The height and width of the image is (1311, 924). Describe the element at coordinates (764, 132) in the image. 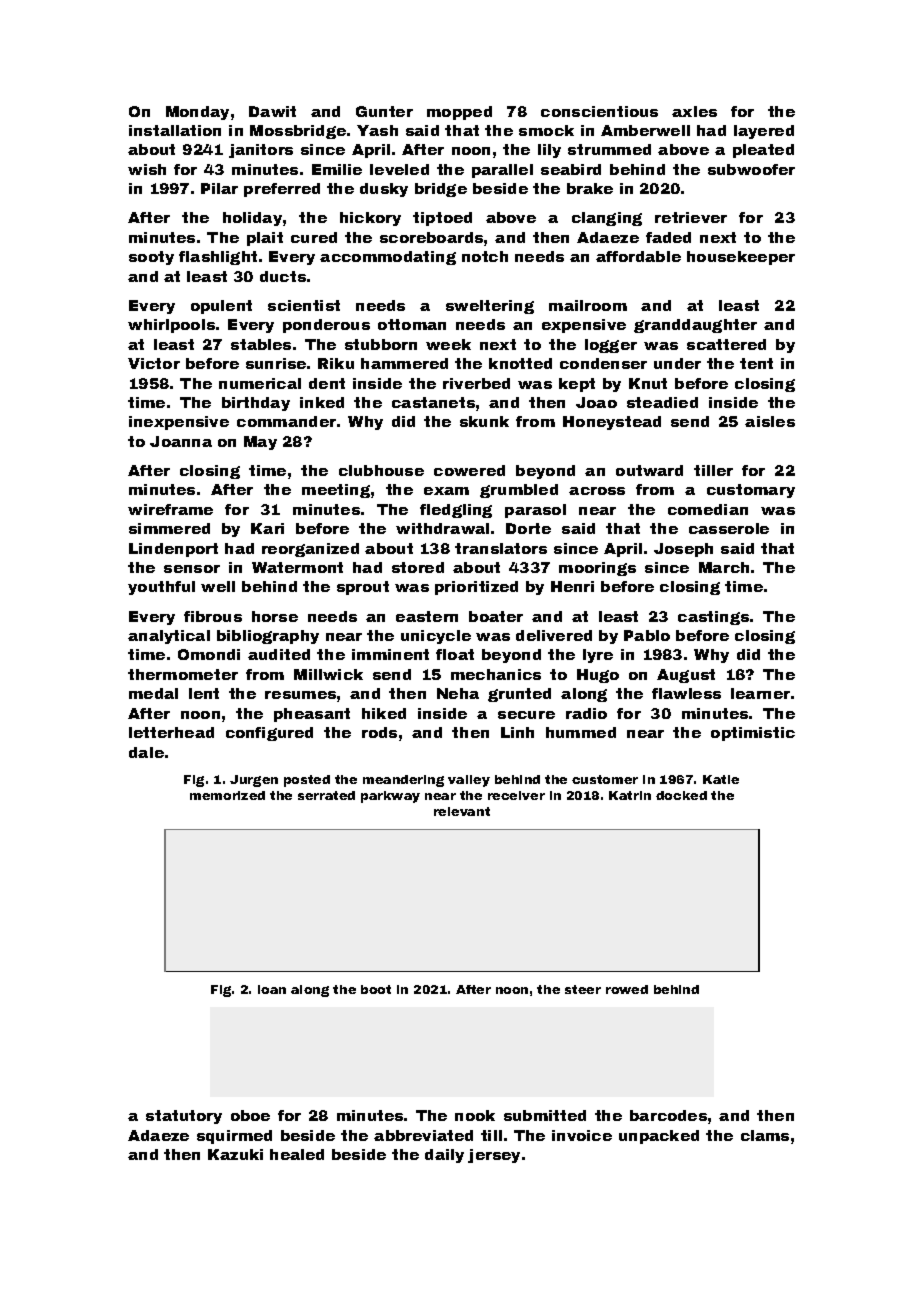

I see `layered` at that location.
